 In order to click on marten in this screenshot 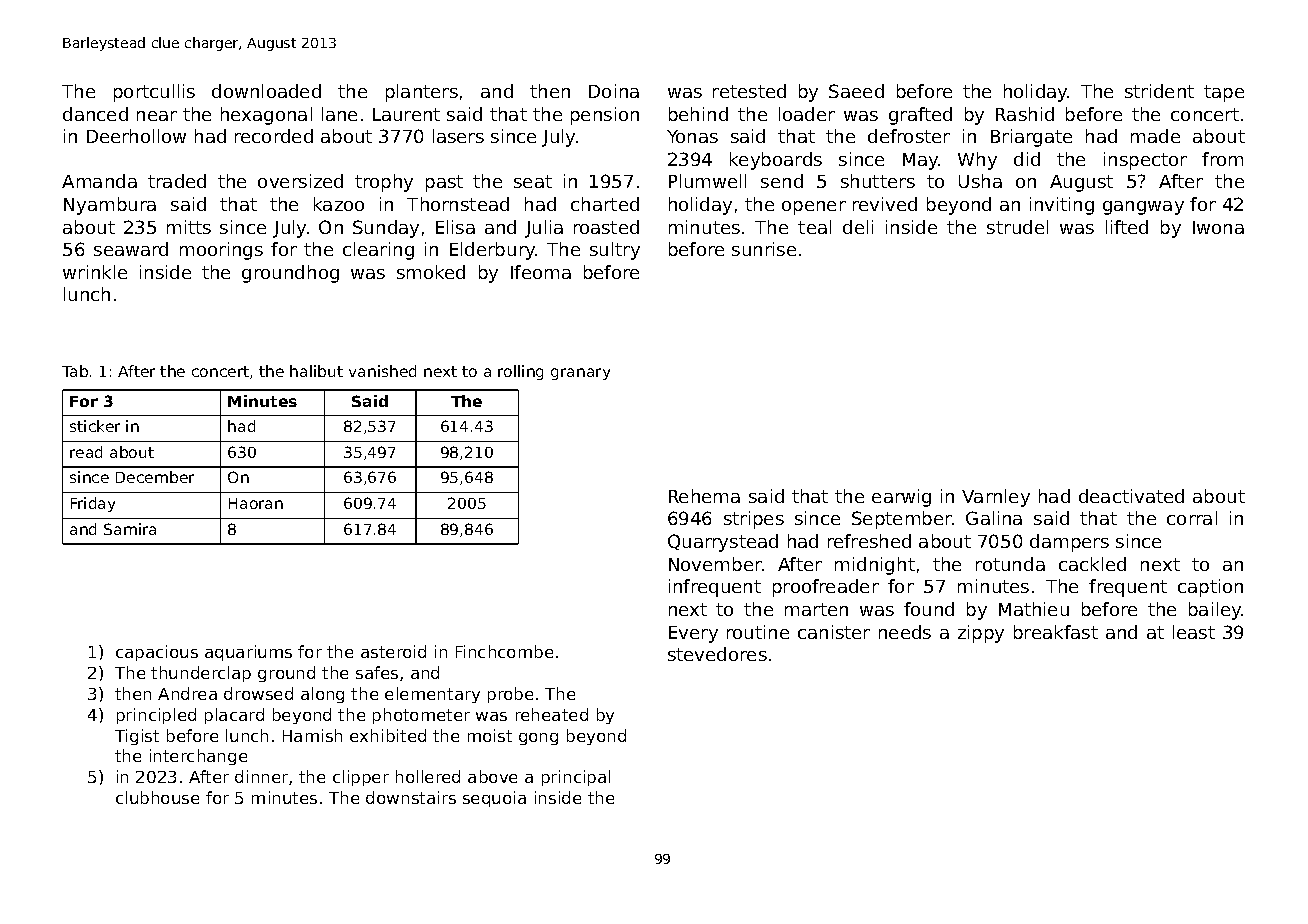, I will do `click(816, 609)`.
